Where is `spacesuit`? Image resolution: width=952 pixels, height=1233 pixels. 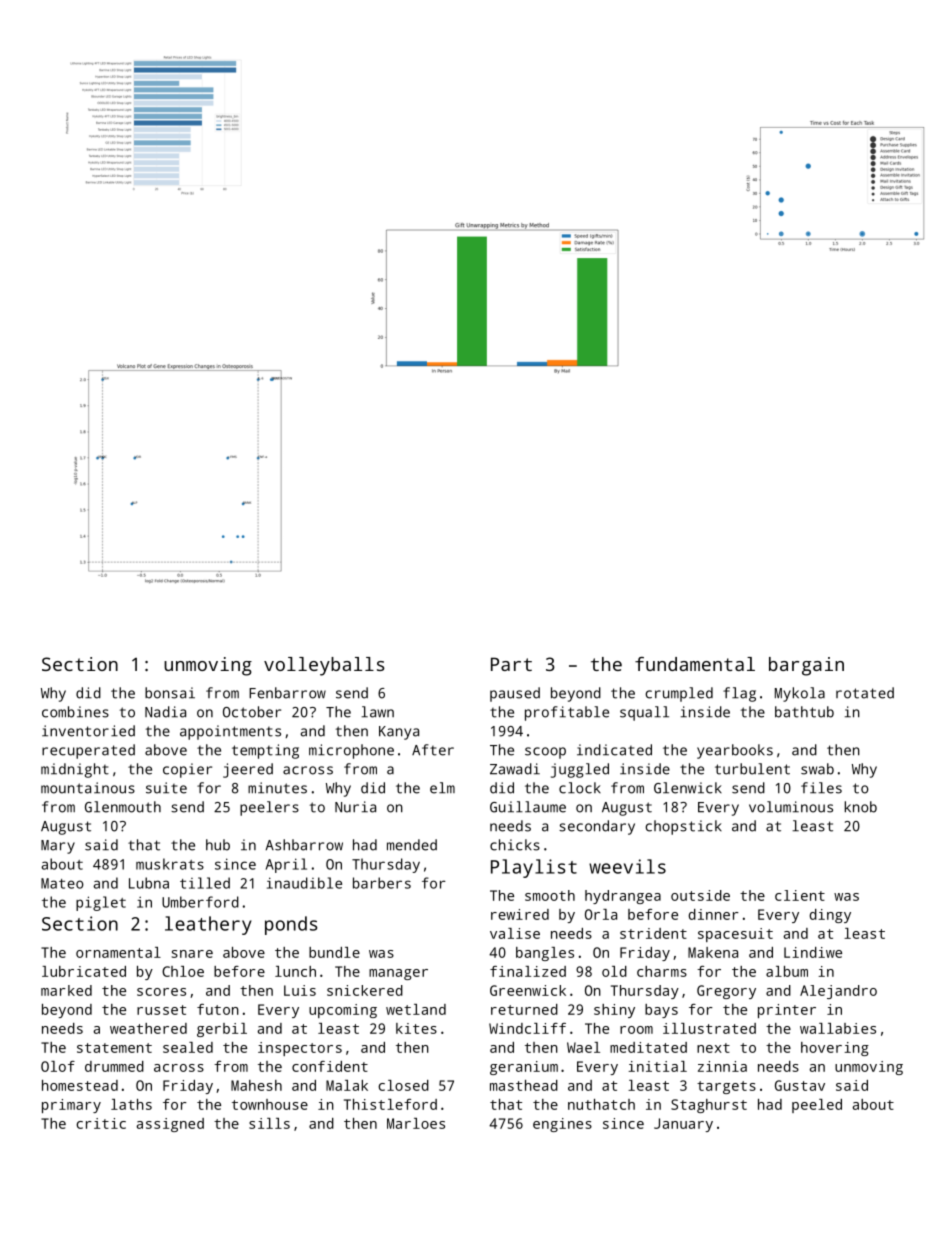
spacesuit is located at coordinates (735, 935).
